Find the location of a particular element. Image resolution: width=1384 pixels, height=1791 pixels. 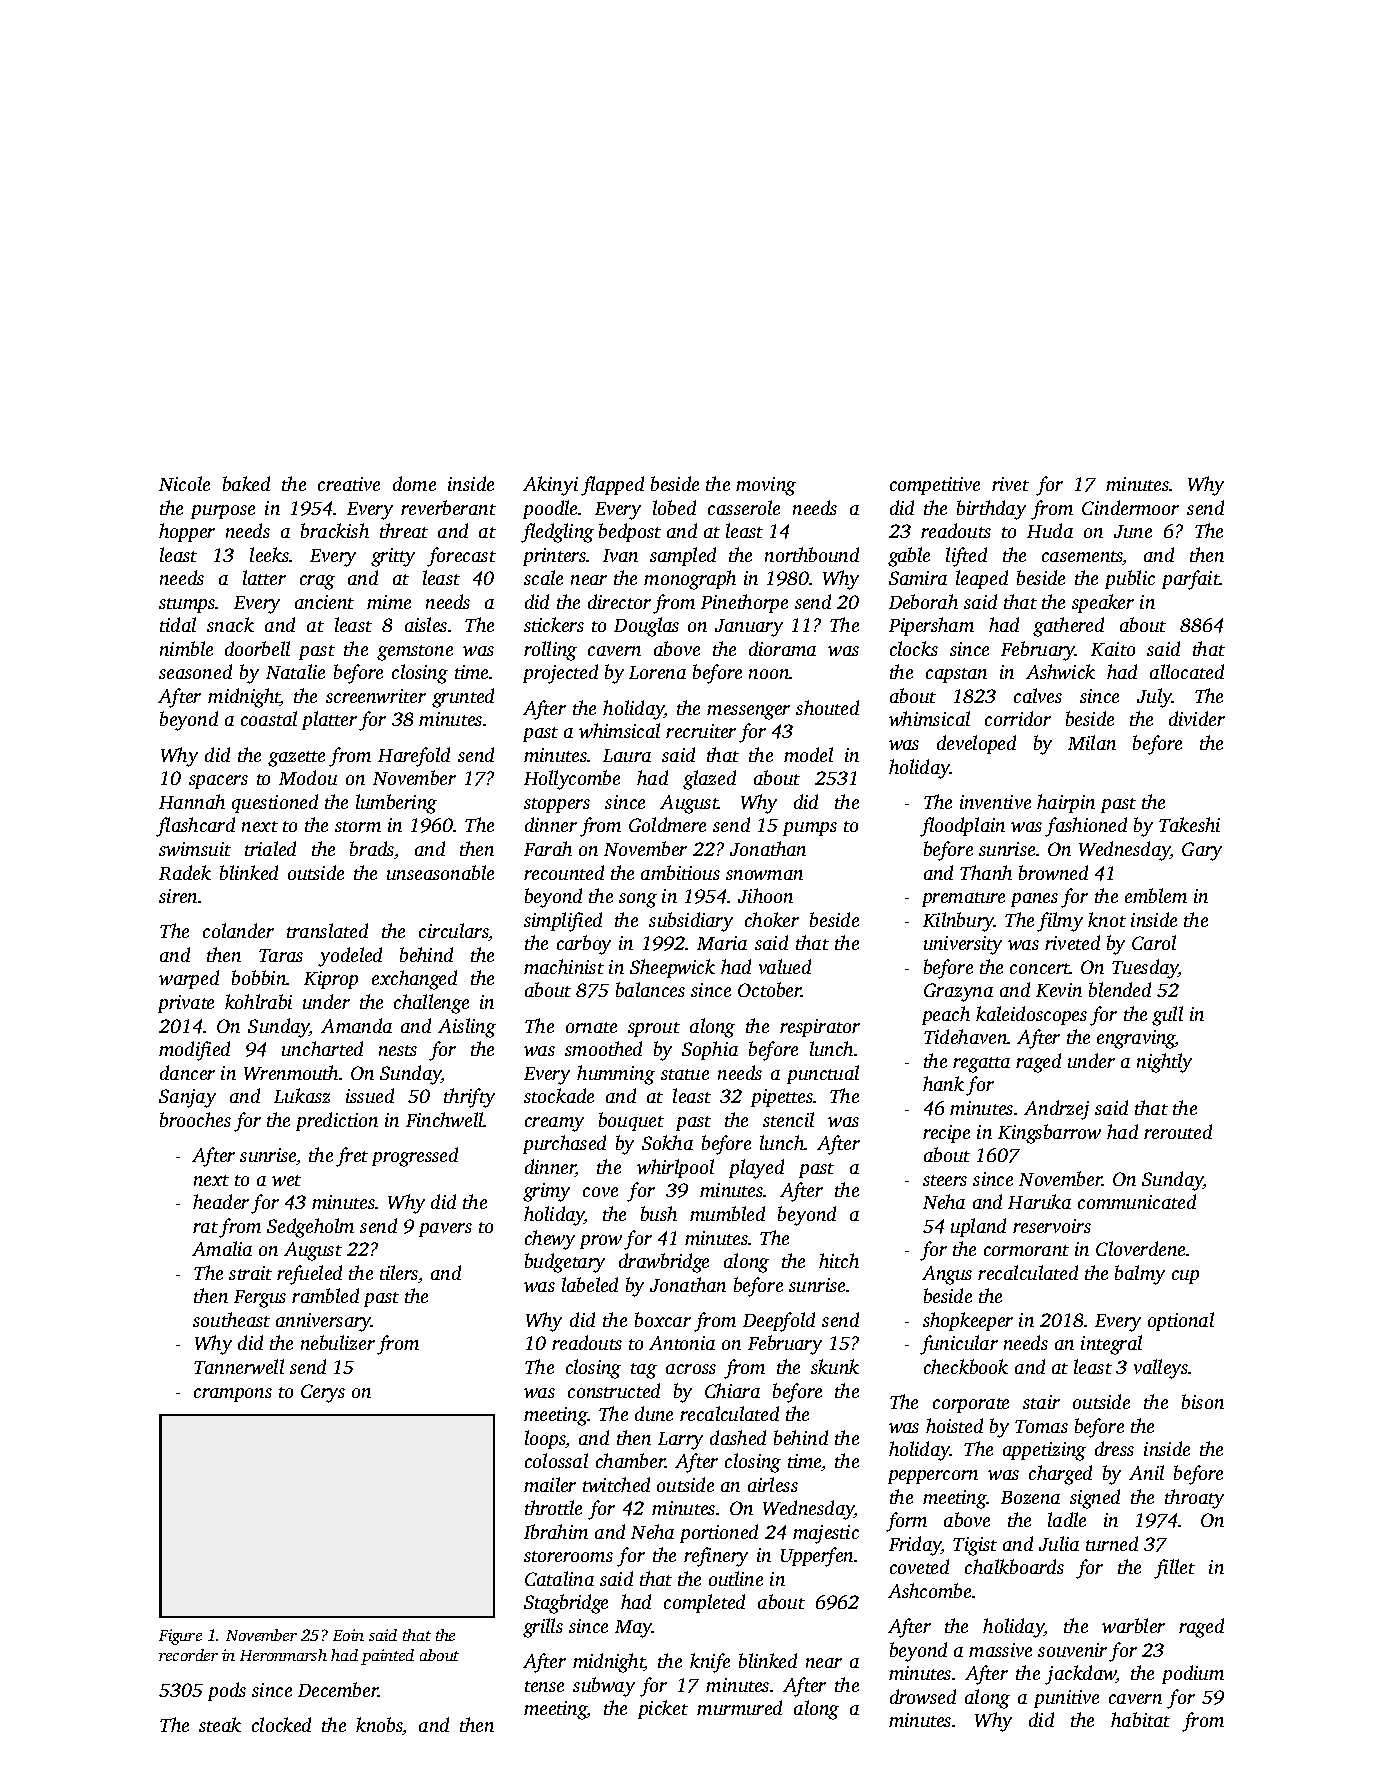

colander is located at coordinates (238, 930).
